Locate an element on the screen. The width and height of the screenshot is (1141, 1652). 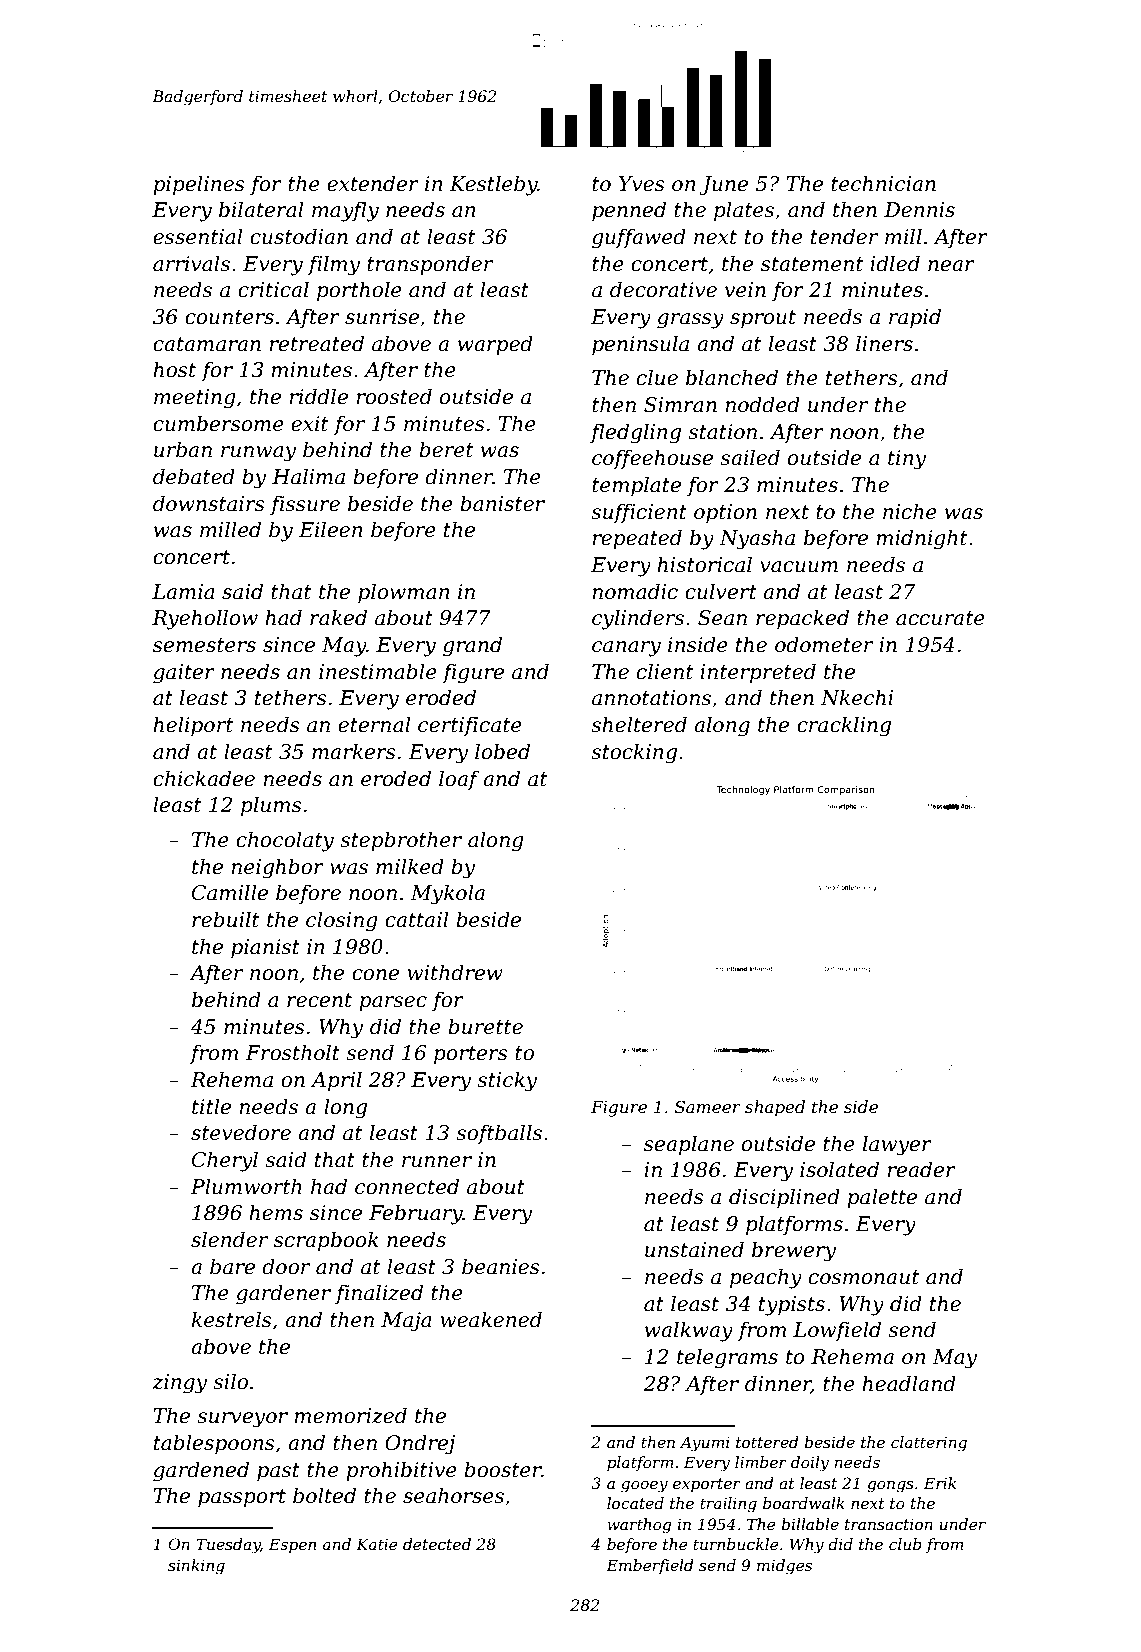
Emberfield is located at coordinates (650, 1566).
